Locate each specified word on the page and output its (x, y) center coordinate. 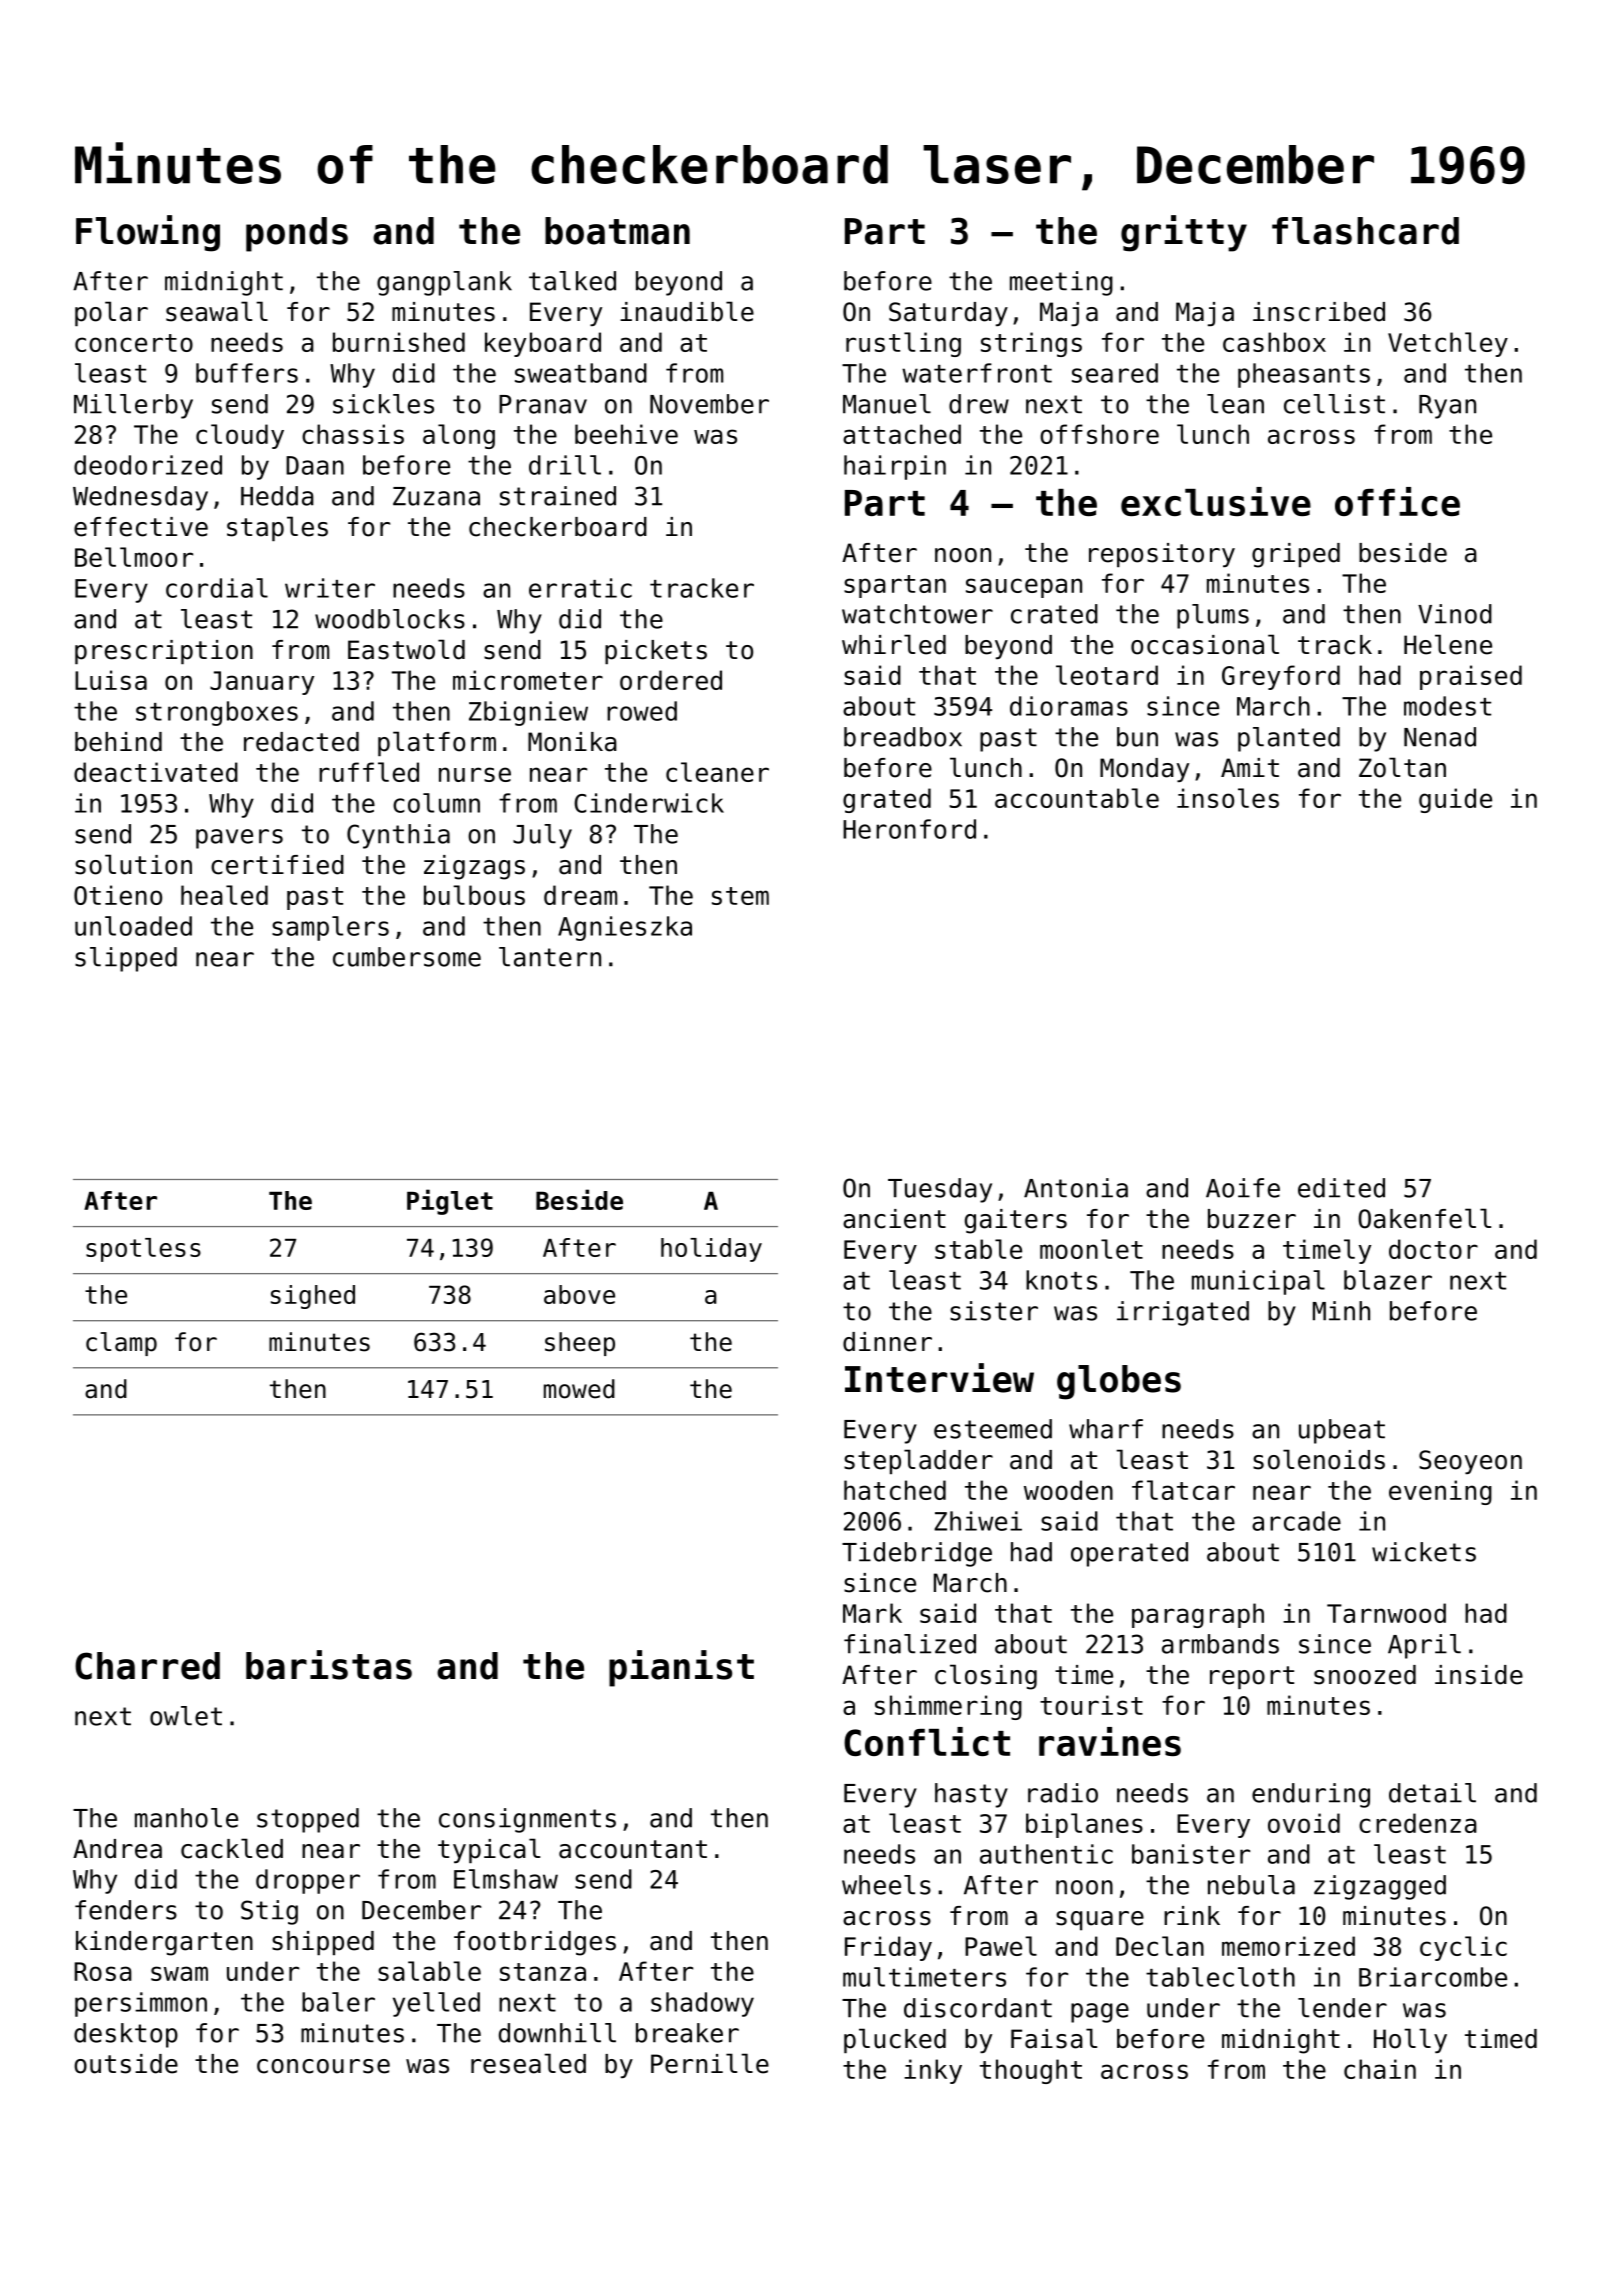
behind (118, 742)
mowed (579, 1389)
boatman (617, 231)
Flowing (148, 233)
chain (1380, 2069)
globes (1119, 1382)
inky (933, 2071)
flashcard (1365, 231)
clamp (121, 1344)
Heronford (909, 829)
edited (1341, 1188)
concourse (323, 2066)
